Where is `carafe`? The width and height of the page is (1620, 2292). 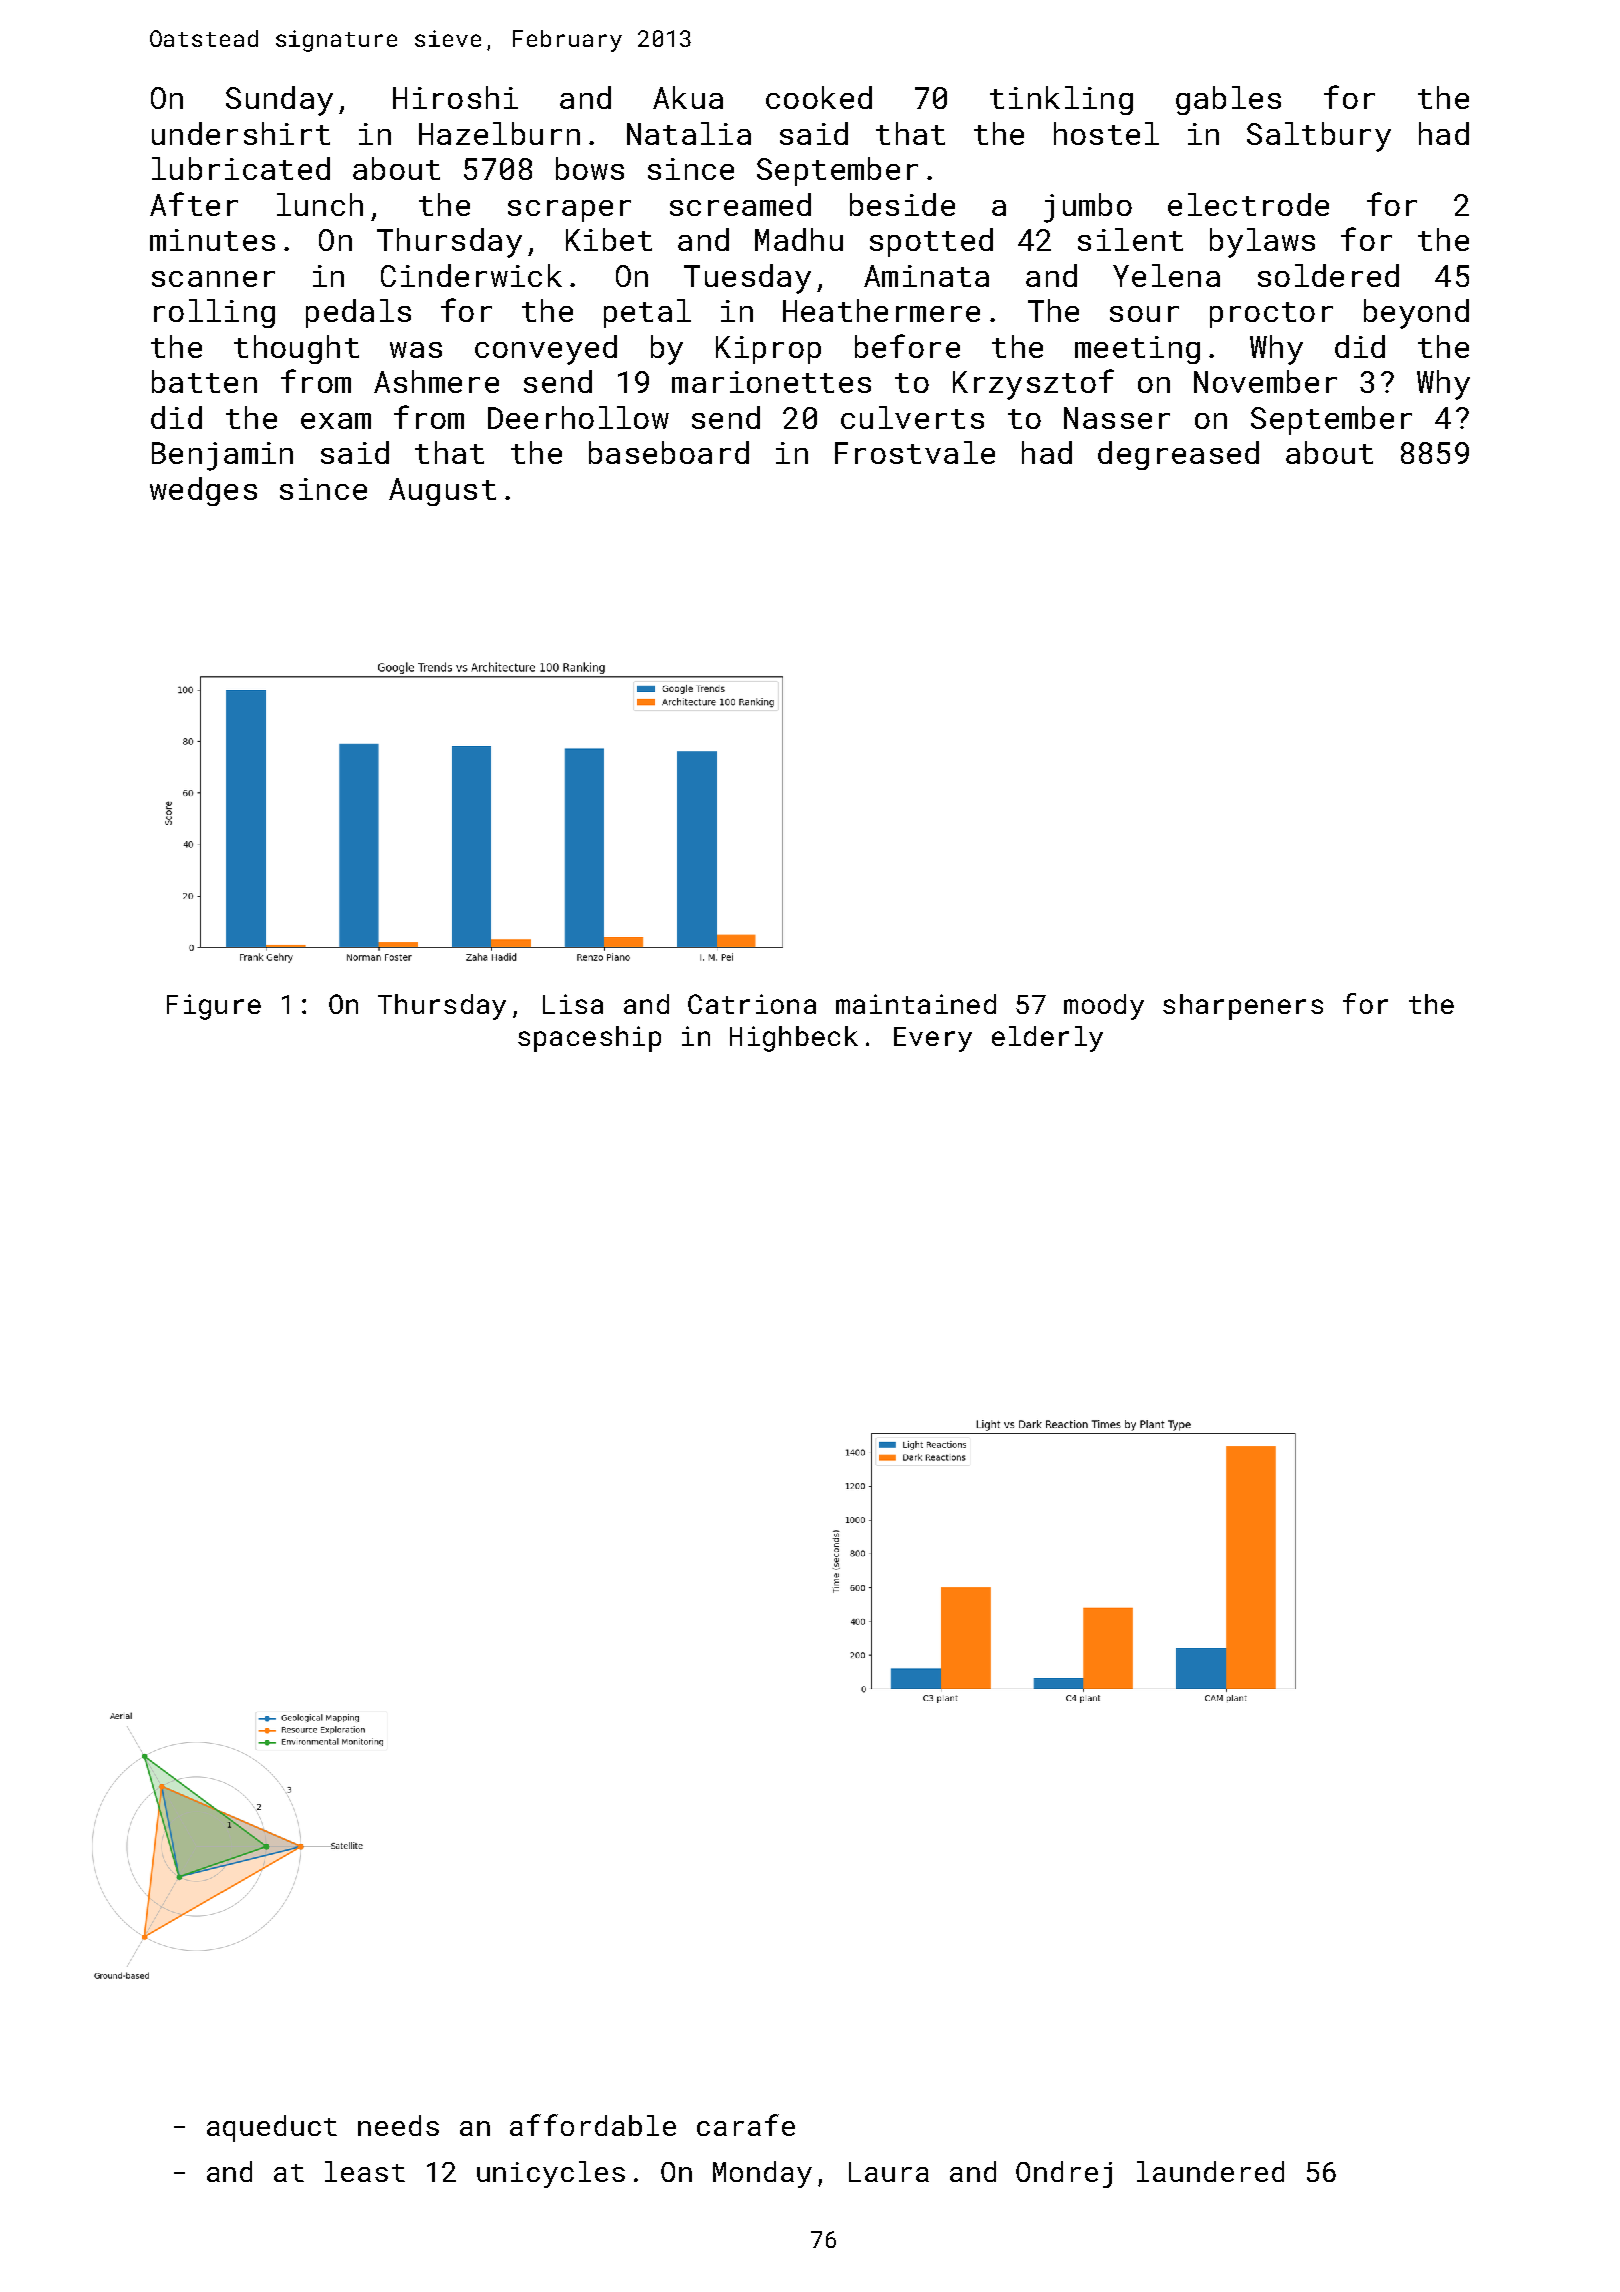 carafe is located at coordinates (746, 2125).
